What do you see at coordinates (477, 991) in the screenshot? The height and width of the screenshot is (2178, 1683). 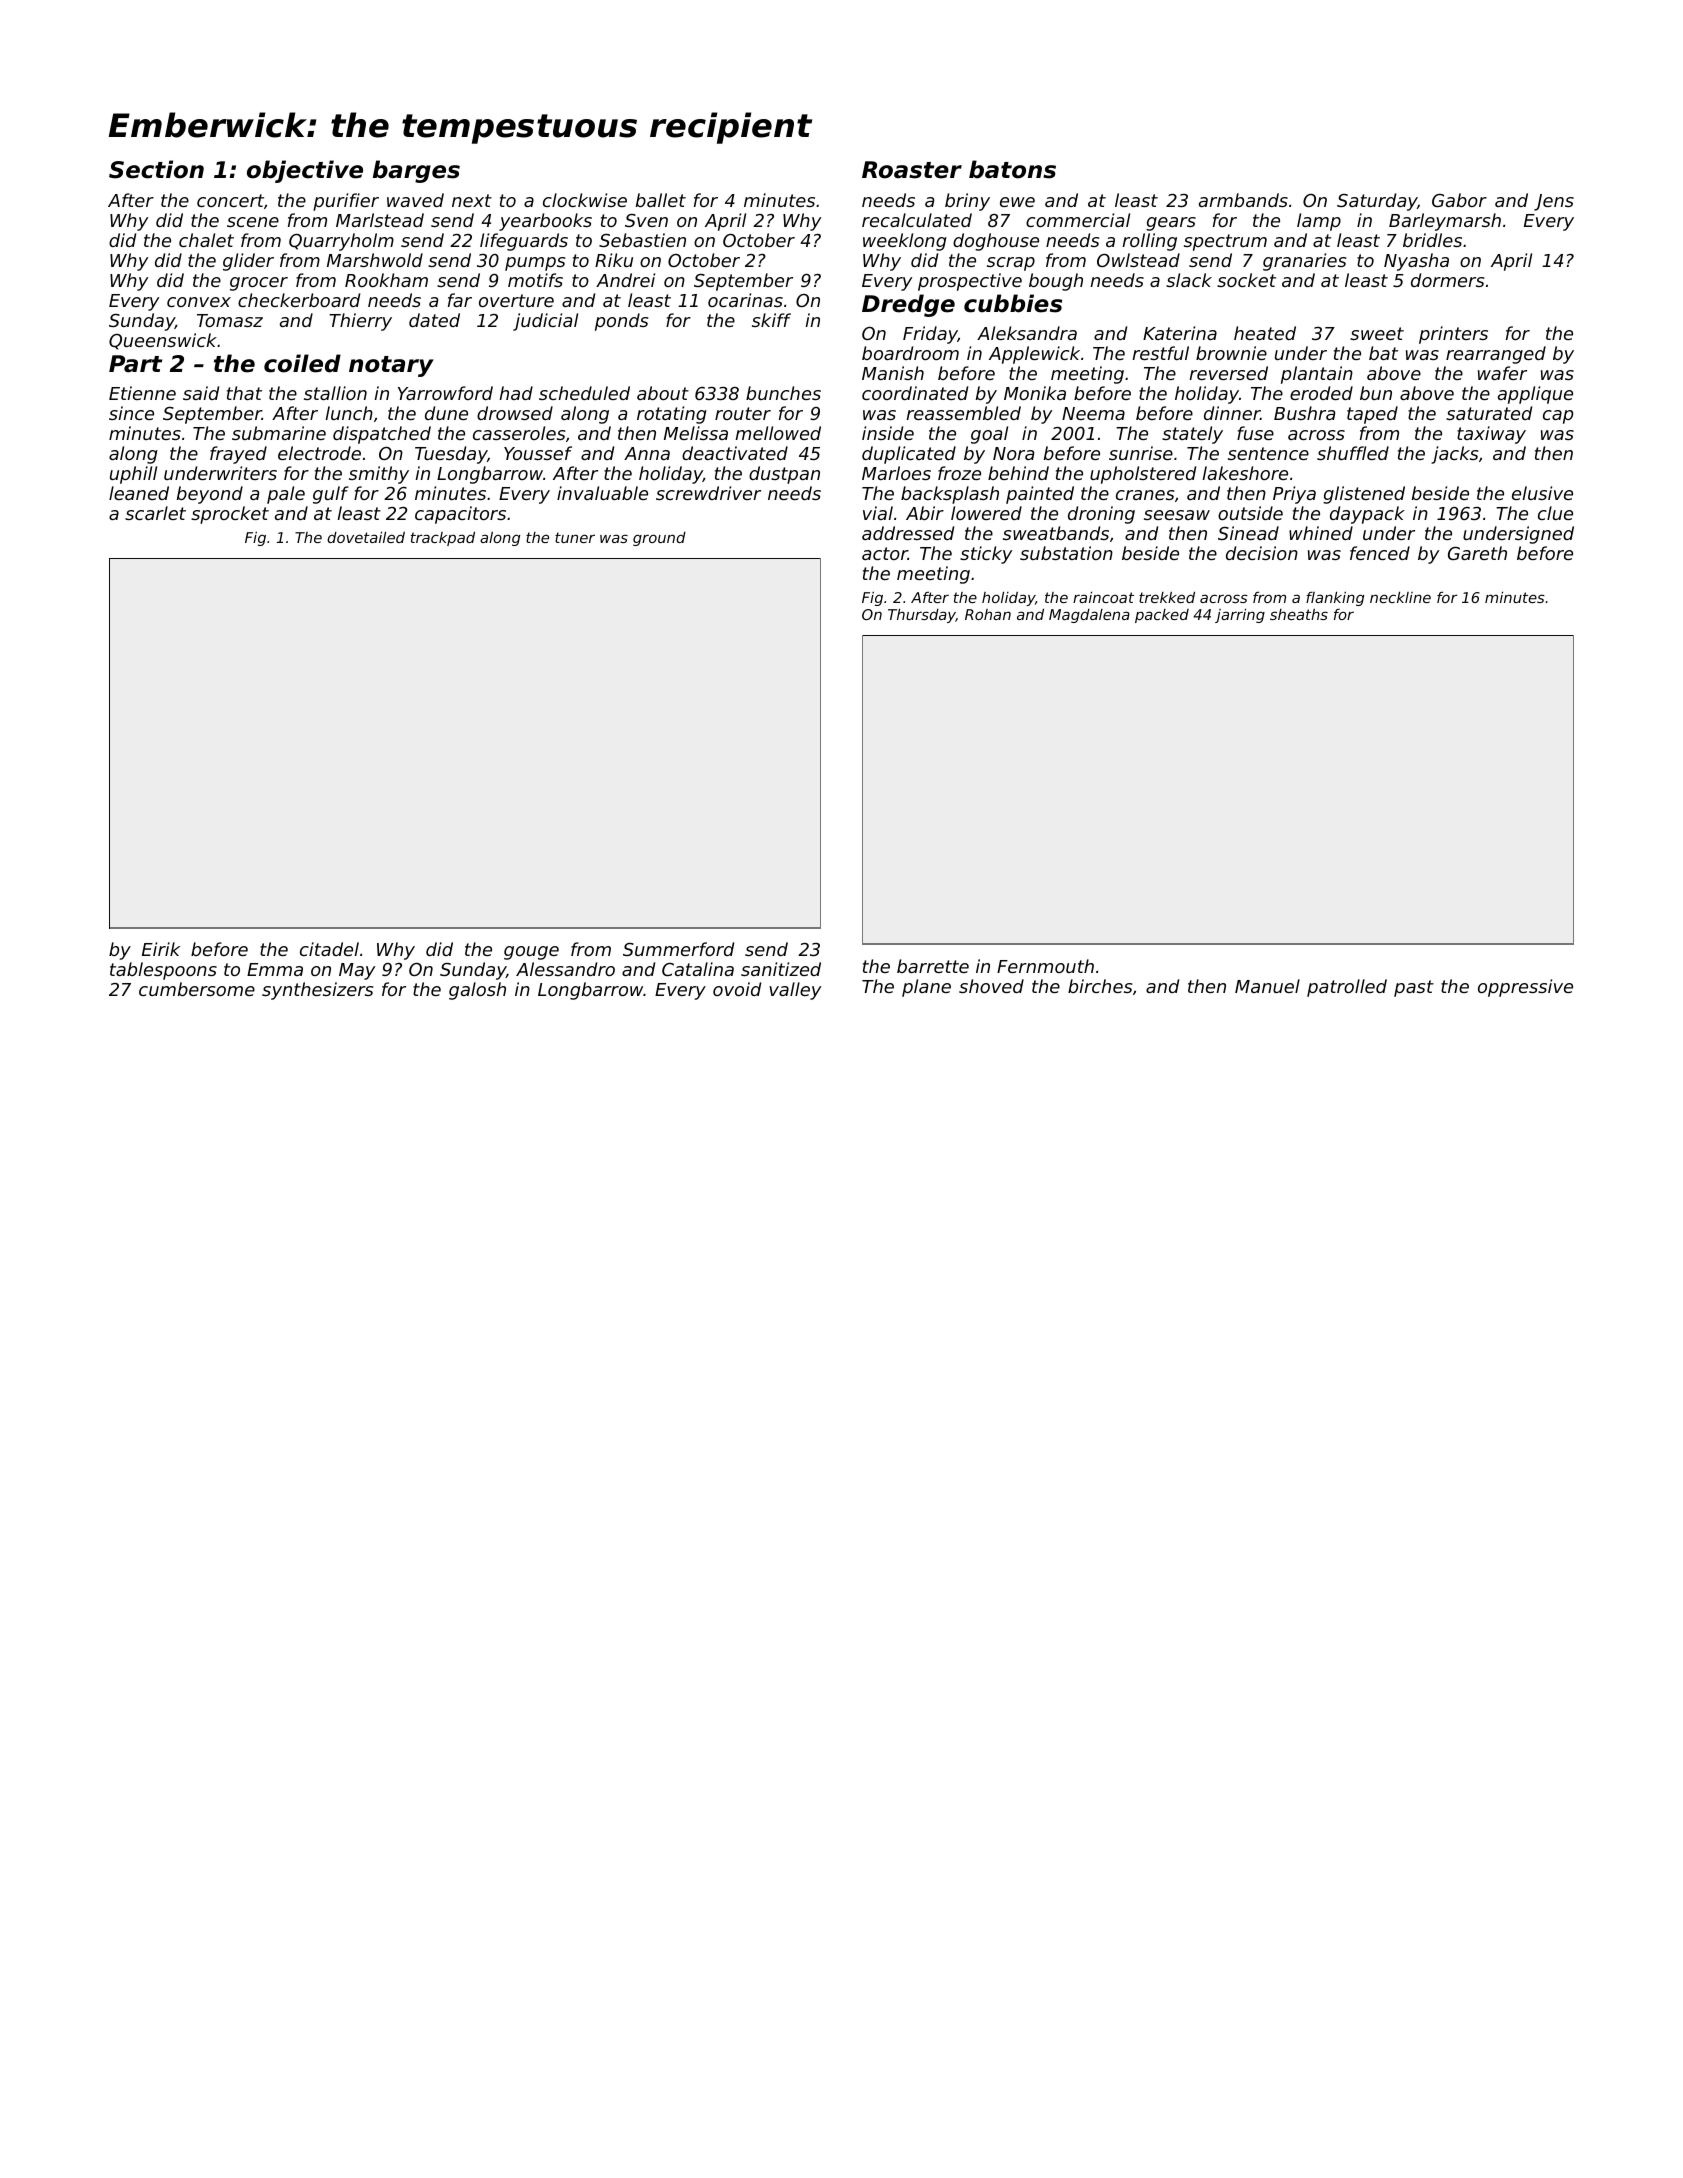 I see `galosh` at bounding box center [477, 991].
